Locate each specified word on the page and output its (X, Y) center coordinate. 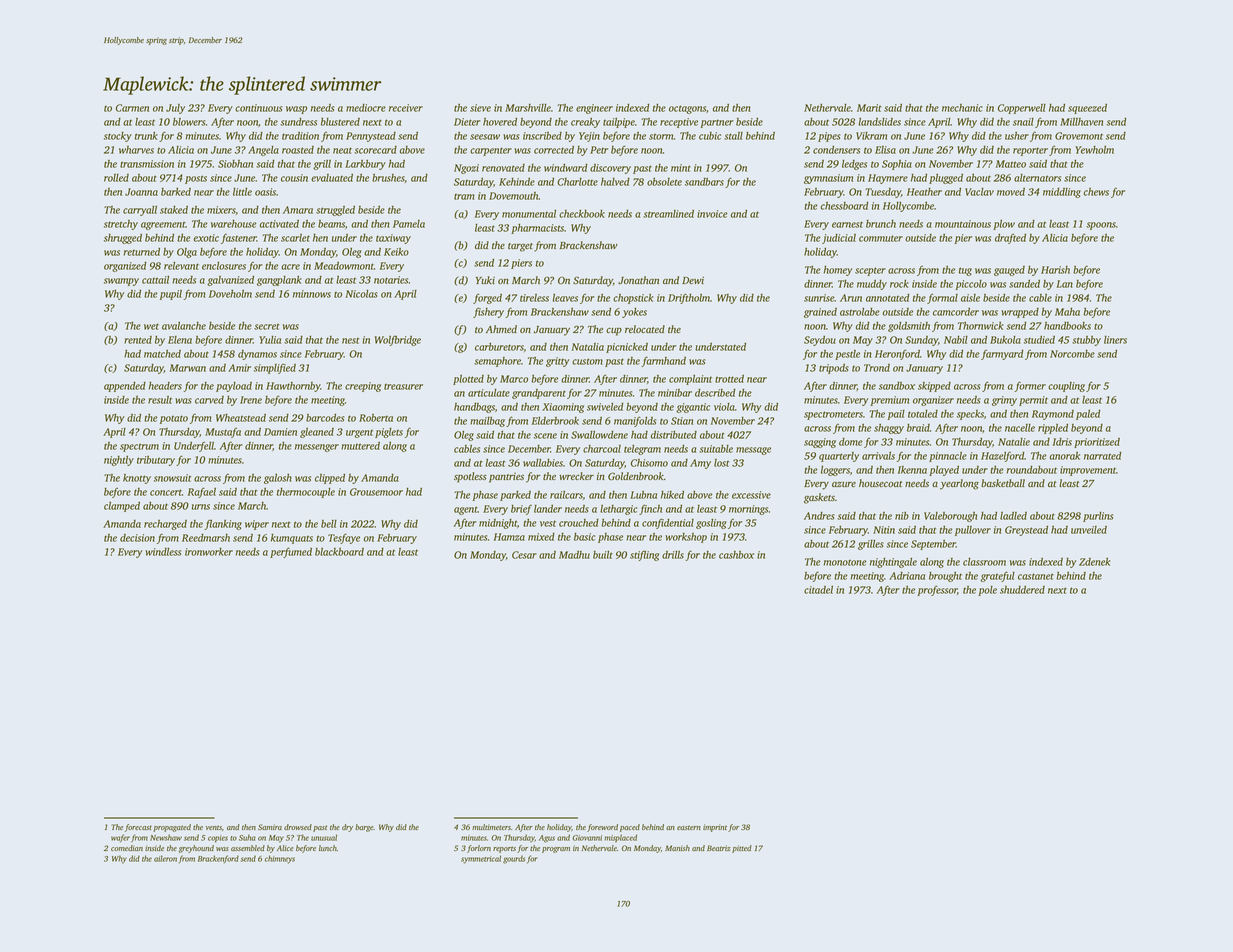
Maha (1067, 312)
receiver (406, 108)
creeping (363, 387)
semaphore (497, 362)
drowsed (298, 827)
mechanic (962, 108)
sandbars (704, 182)
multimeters (491, 827)
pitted (742, 849)
